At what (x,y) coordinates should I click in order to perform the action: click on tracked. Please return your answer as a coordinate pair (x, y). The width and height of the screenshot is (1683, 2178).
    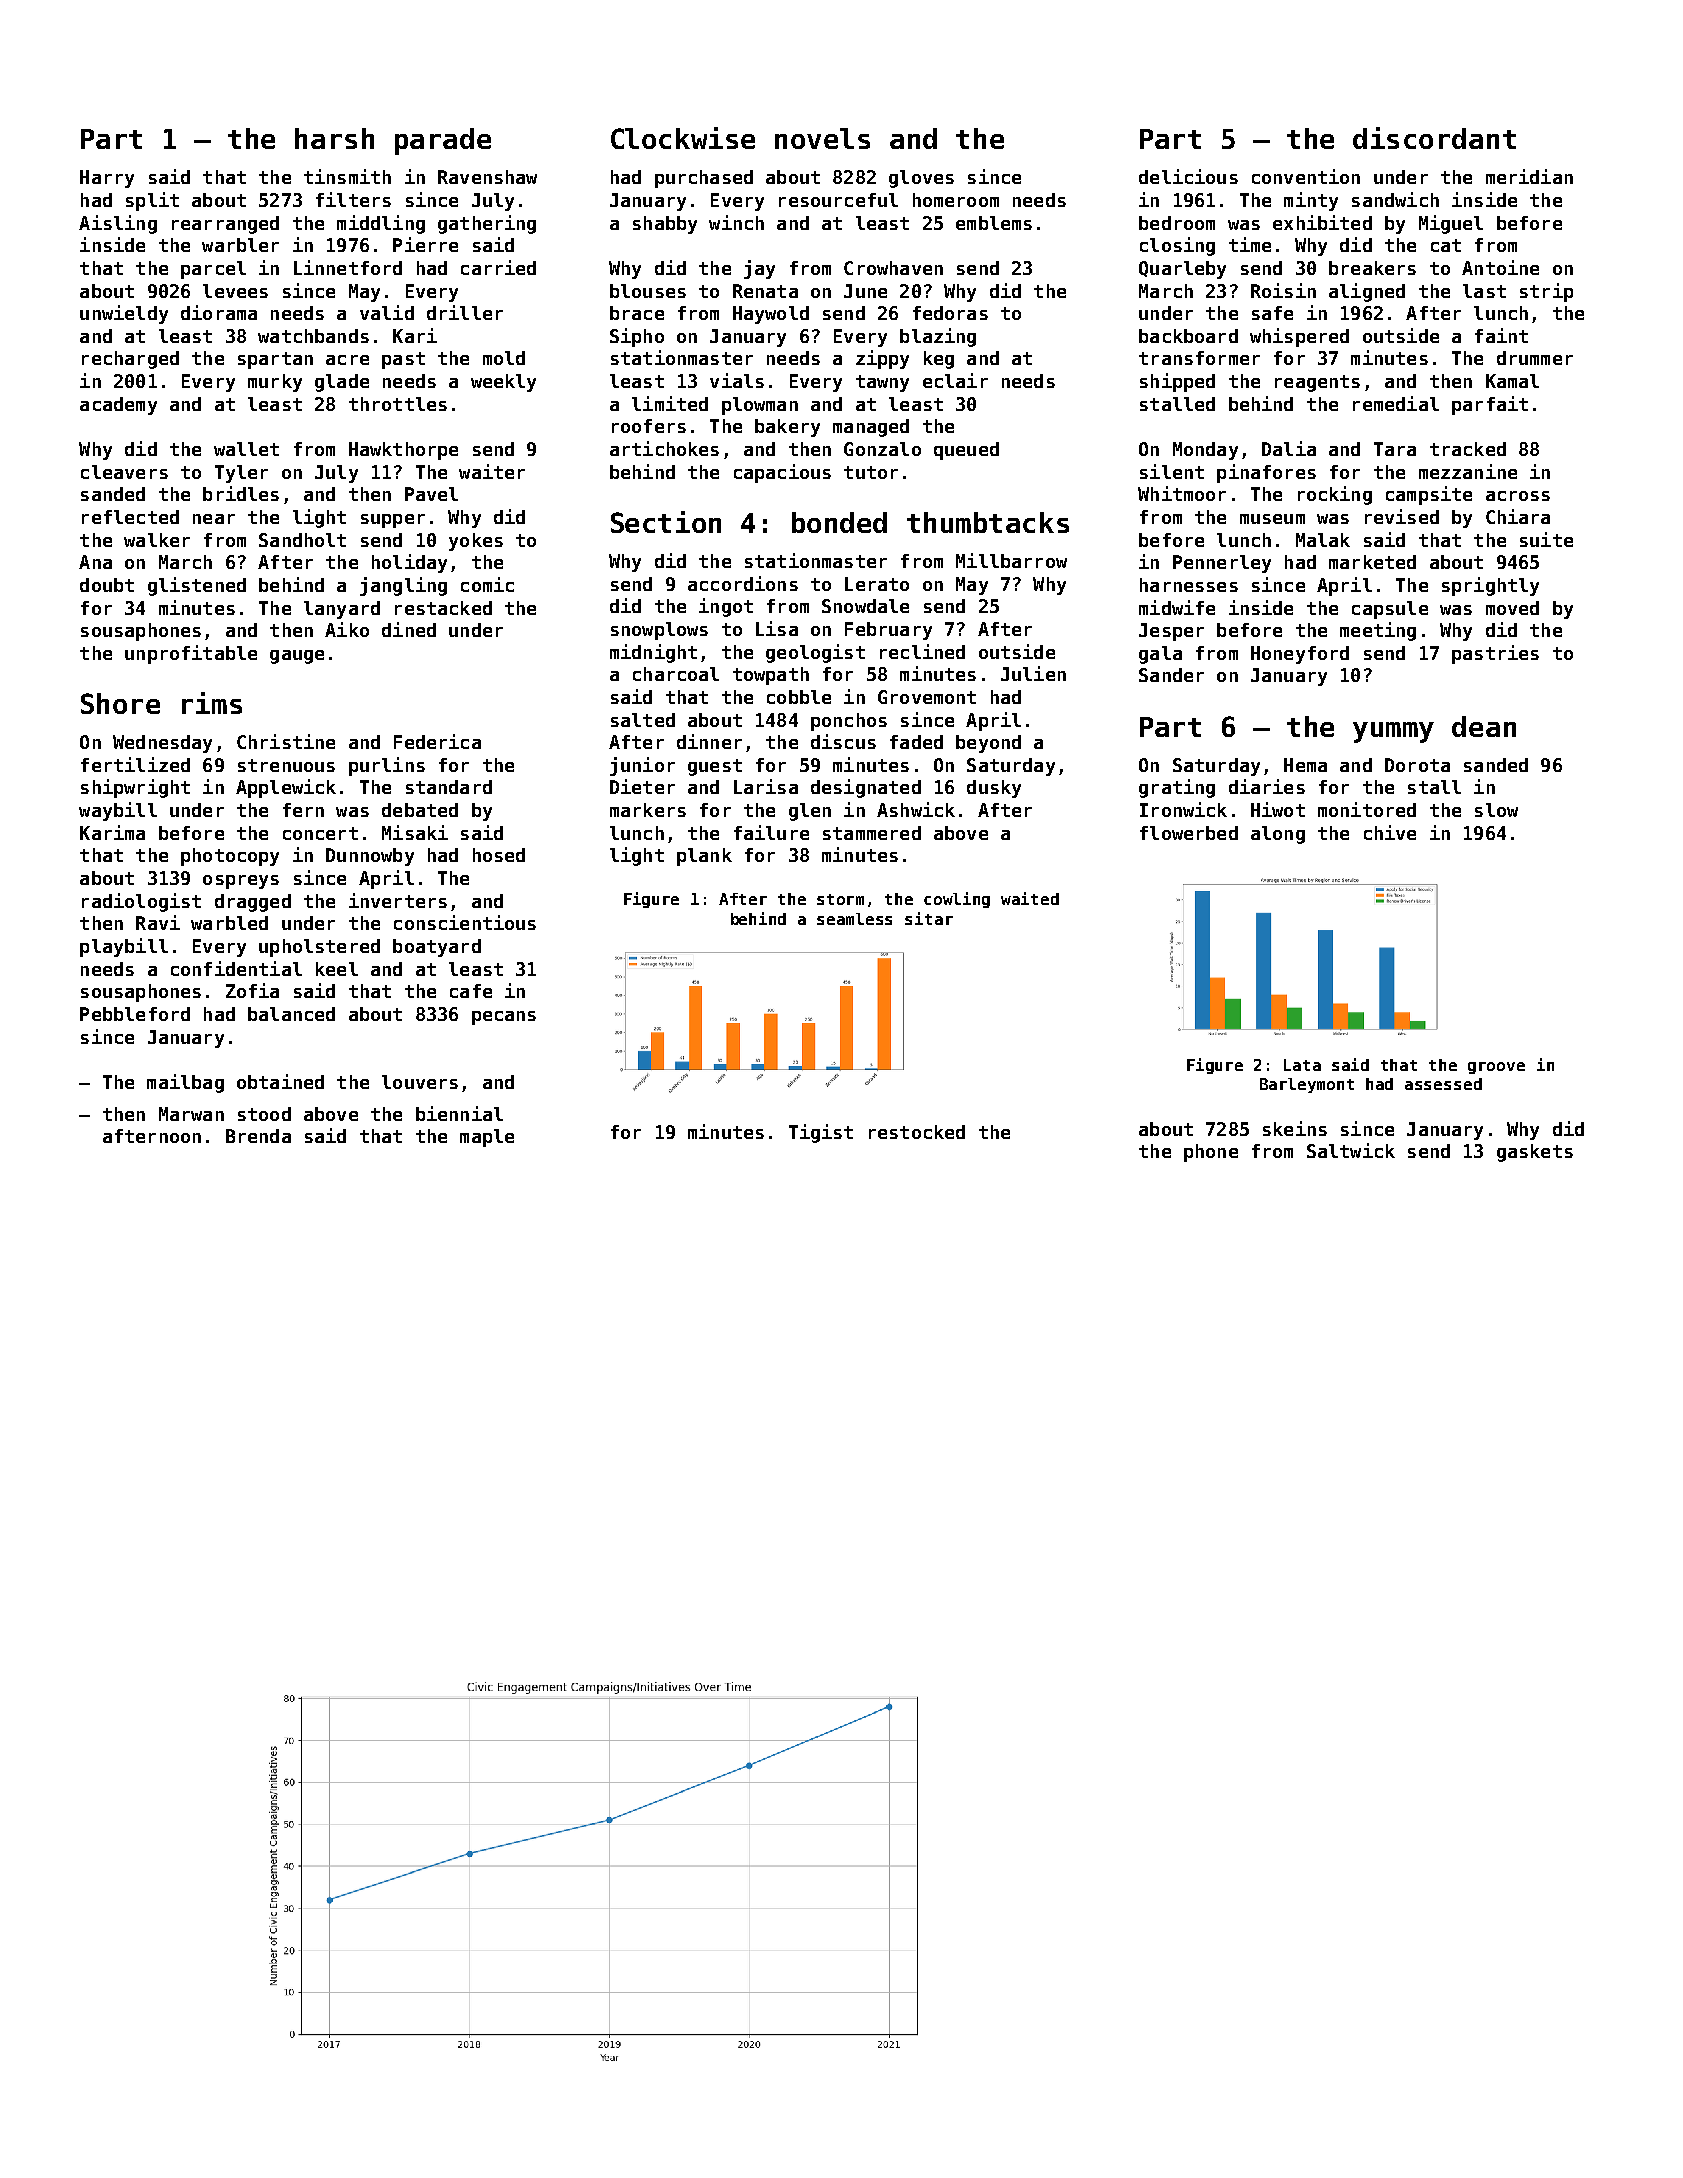
    Looking at the image, I should click on (1468, 449).
